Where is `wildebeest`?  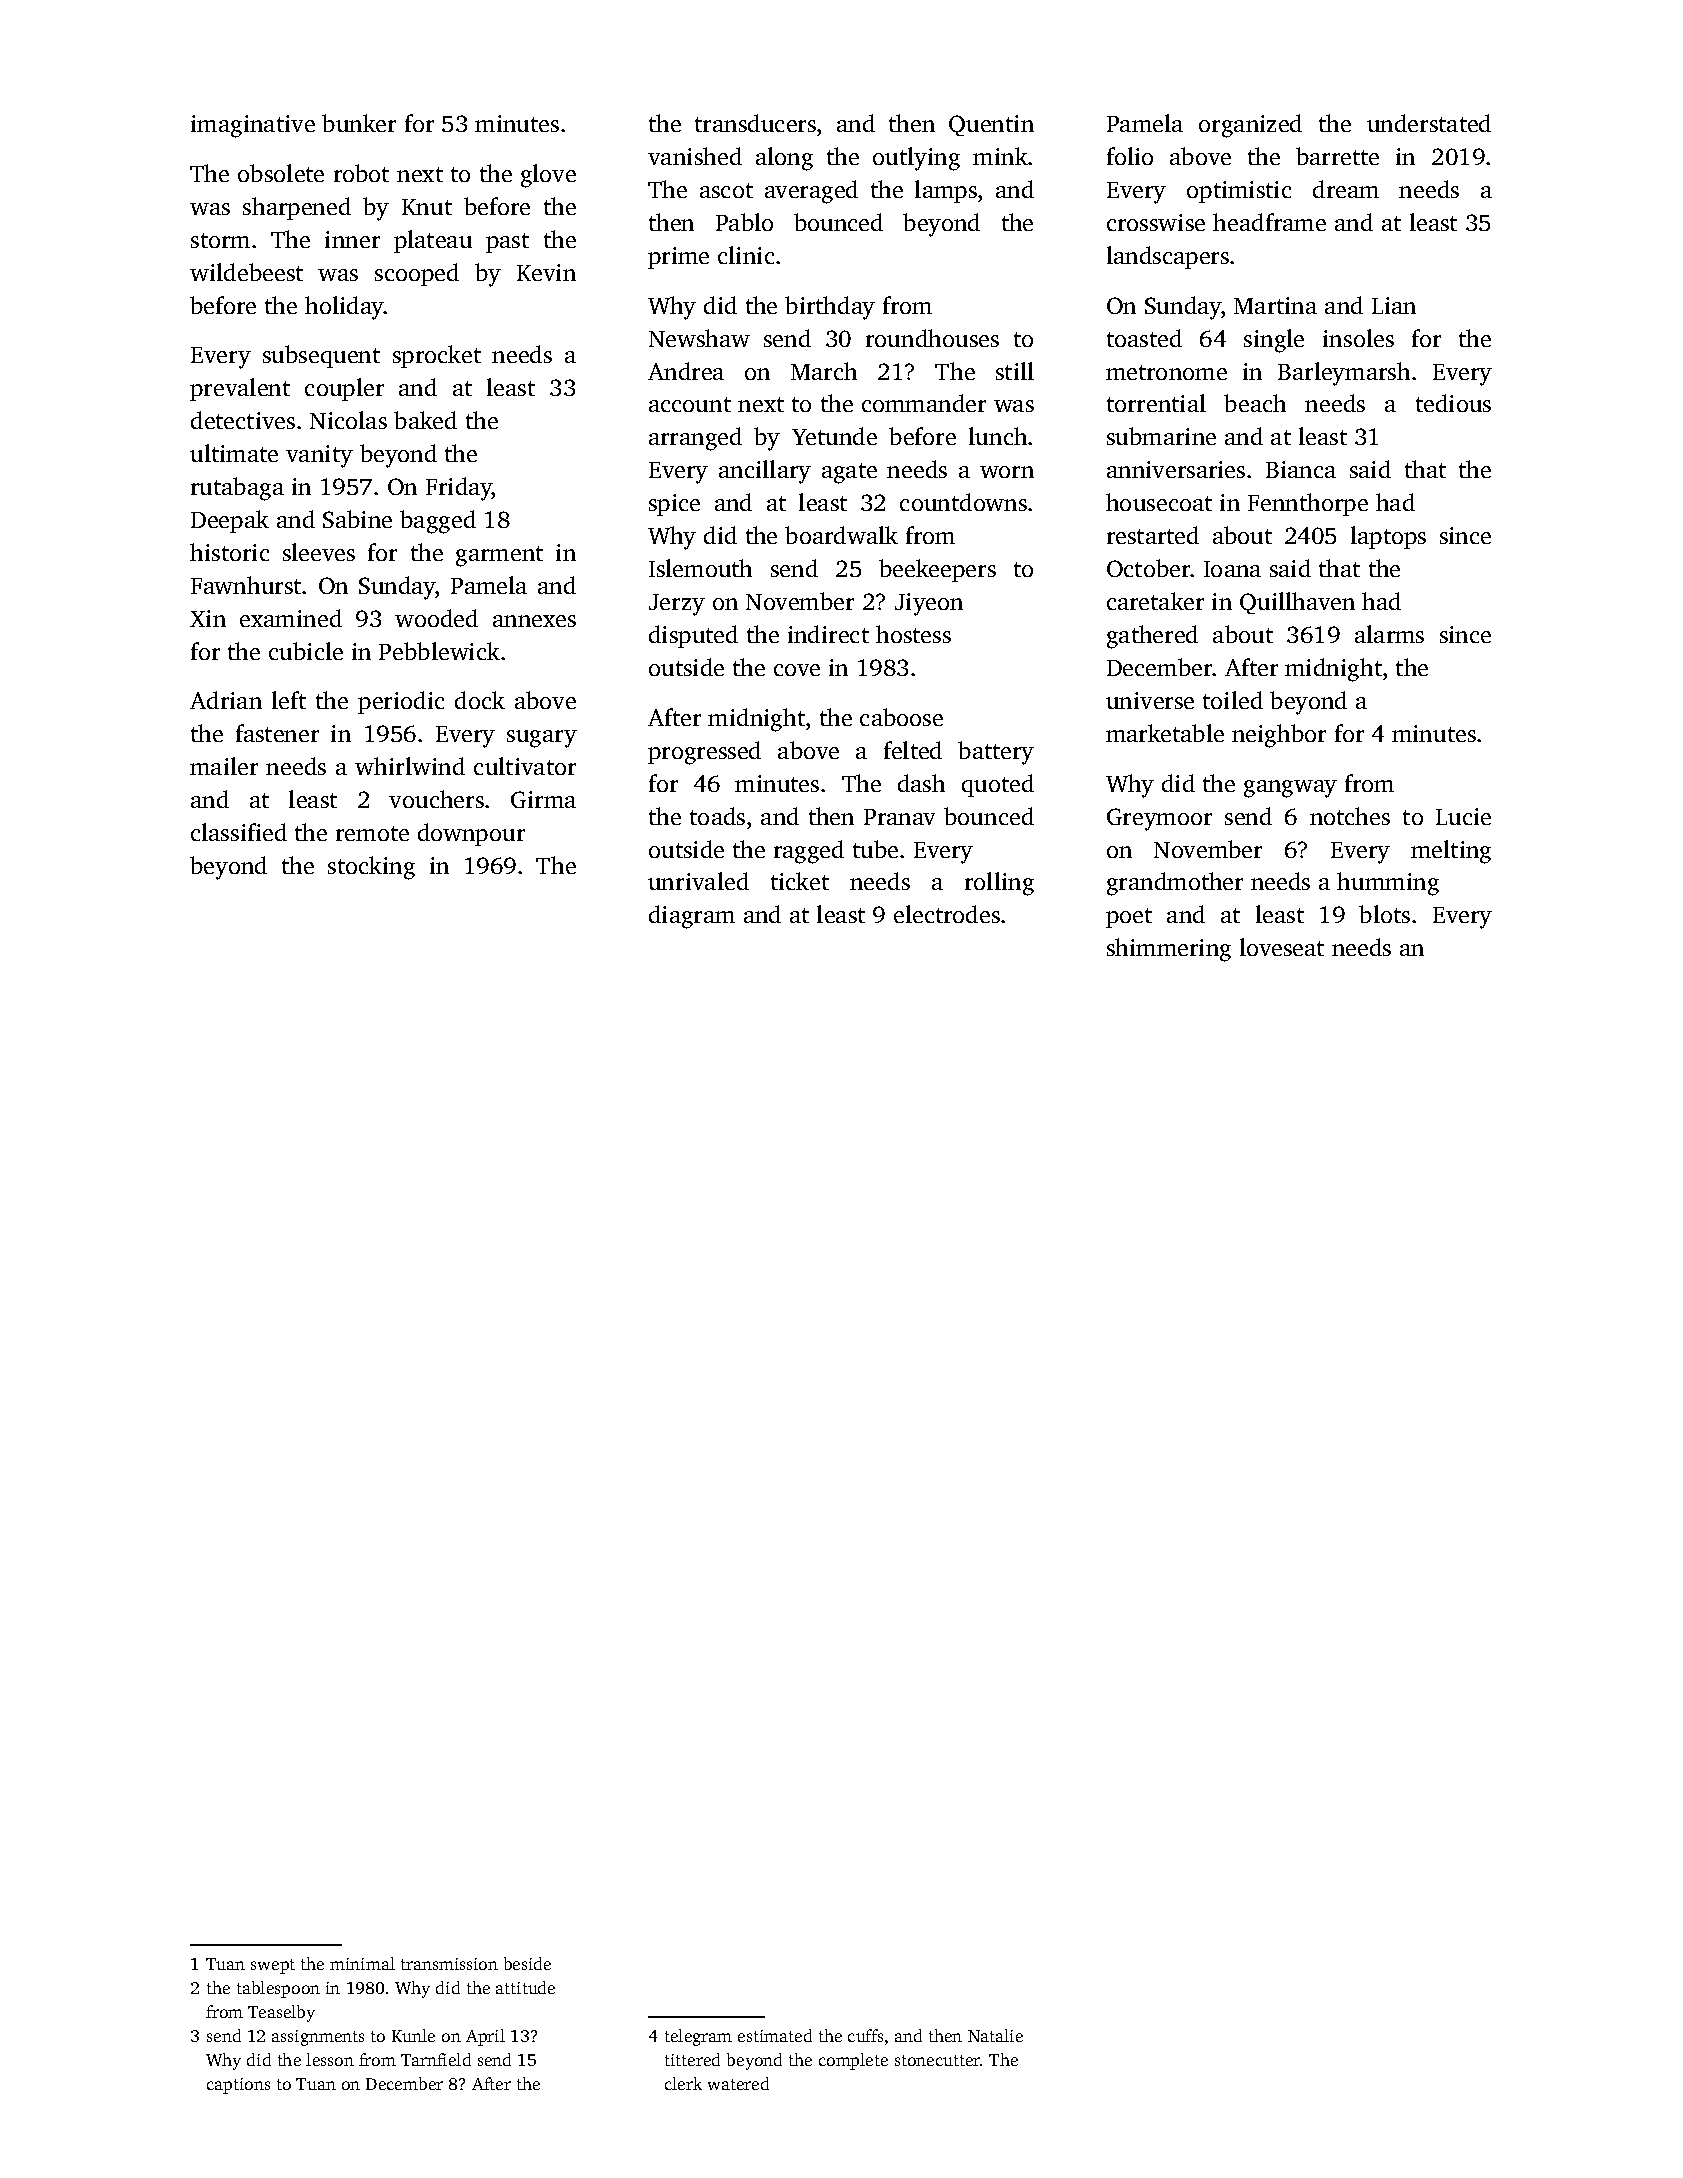 wildebeest is located at coordinates (246, 272).
